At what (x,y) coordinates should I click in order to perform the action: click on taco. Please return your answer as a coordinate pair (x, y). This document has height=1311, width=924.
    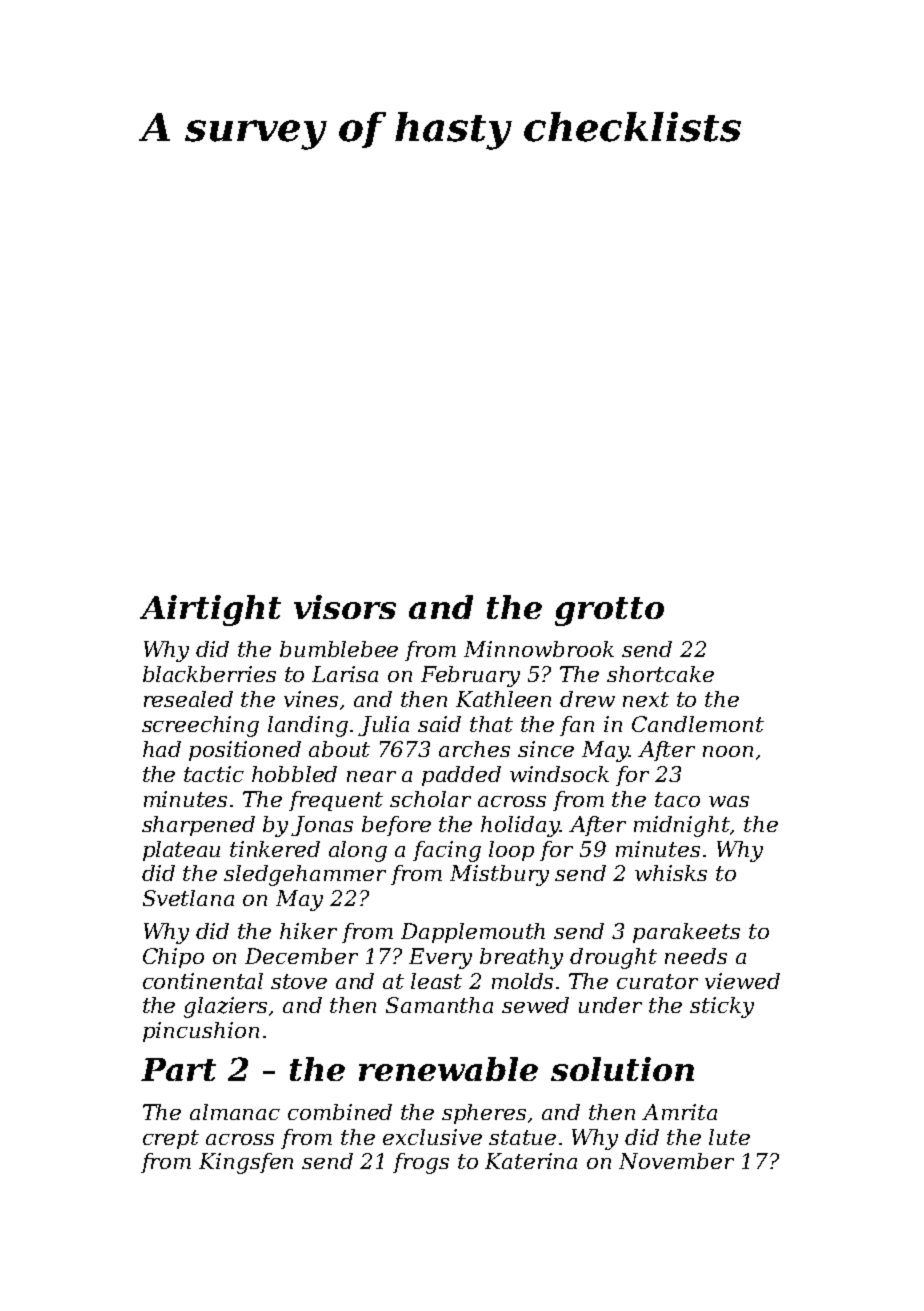
    Looking at the image, I should click on (677, 799).
